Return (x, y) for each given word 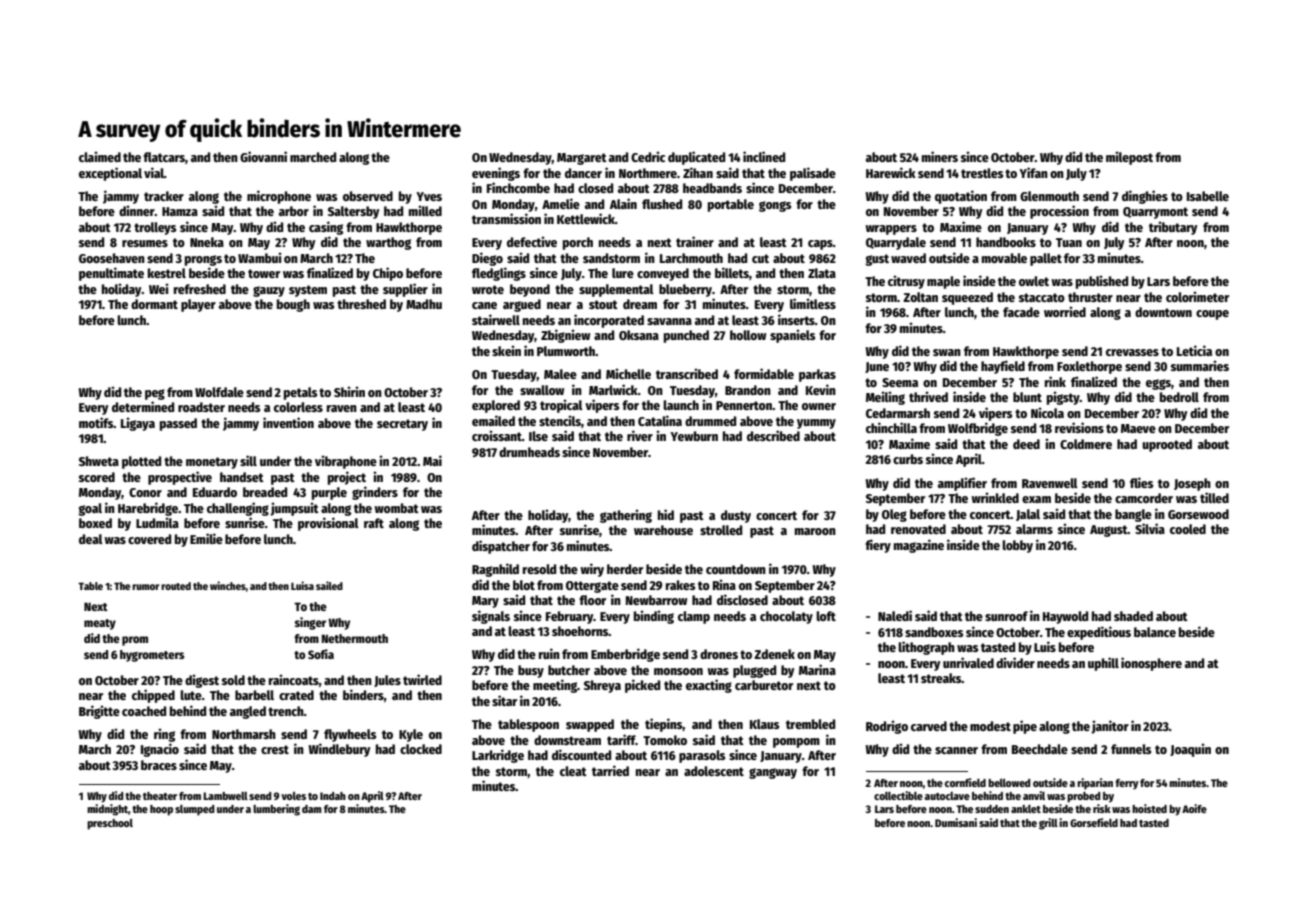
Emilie (206, 538)
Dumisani (956, 822)
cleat (573, 771)
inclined (764, 156)
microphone (279, 197)
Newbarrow (656, 600)
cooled (1188, 529)
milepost (1129, 158)
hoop (161, 810)
